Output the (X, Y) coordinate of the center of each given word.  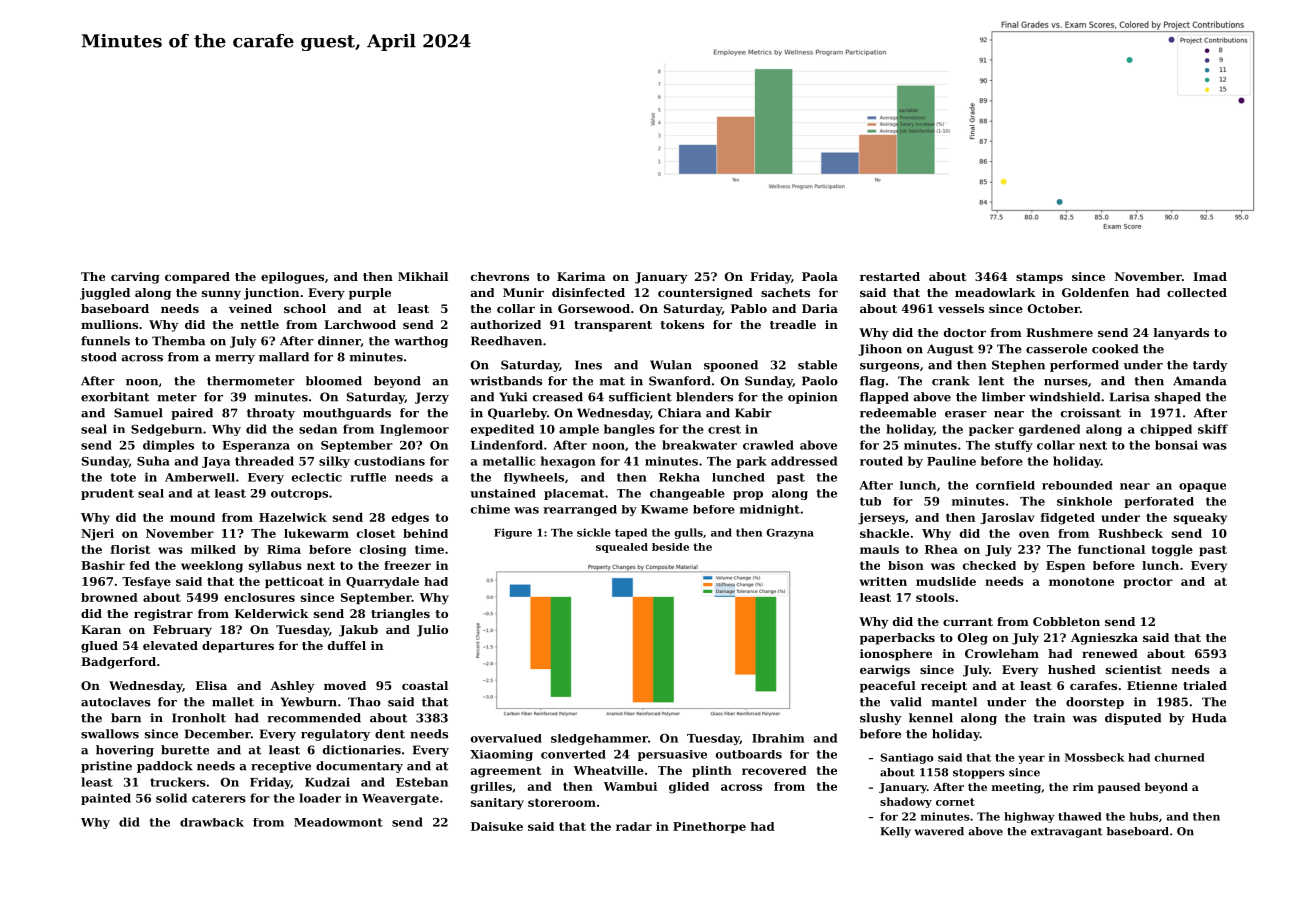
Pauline (951, 461)
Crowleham (1002, 653)
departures (238, 647)
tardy (1210, 366)
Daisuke (497, 826)
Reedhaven (506, 341)
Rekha (679, 477)
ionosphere (896, 655)
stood (99, 357)
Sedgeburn (166, 430)
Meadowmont (338, 822)
